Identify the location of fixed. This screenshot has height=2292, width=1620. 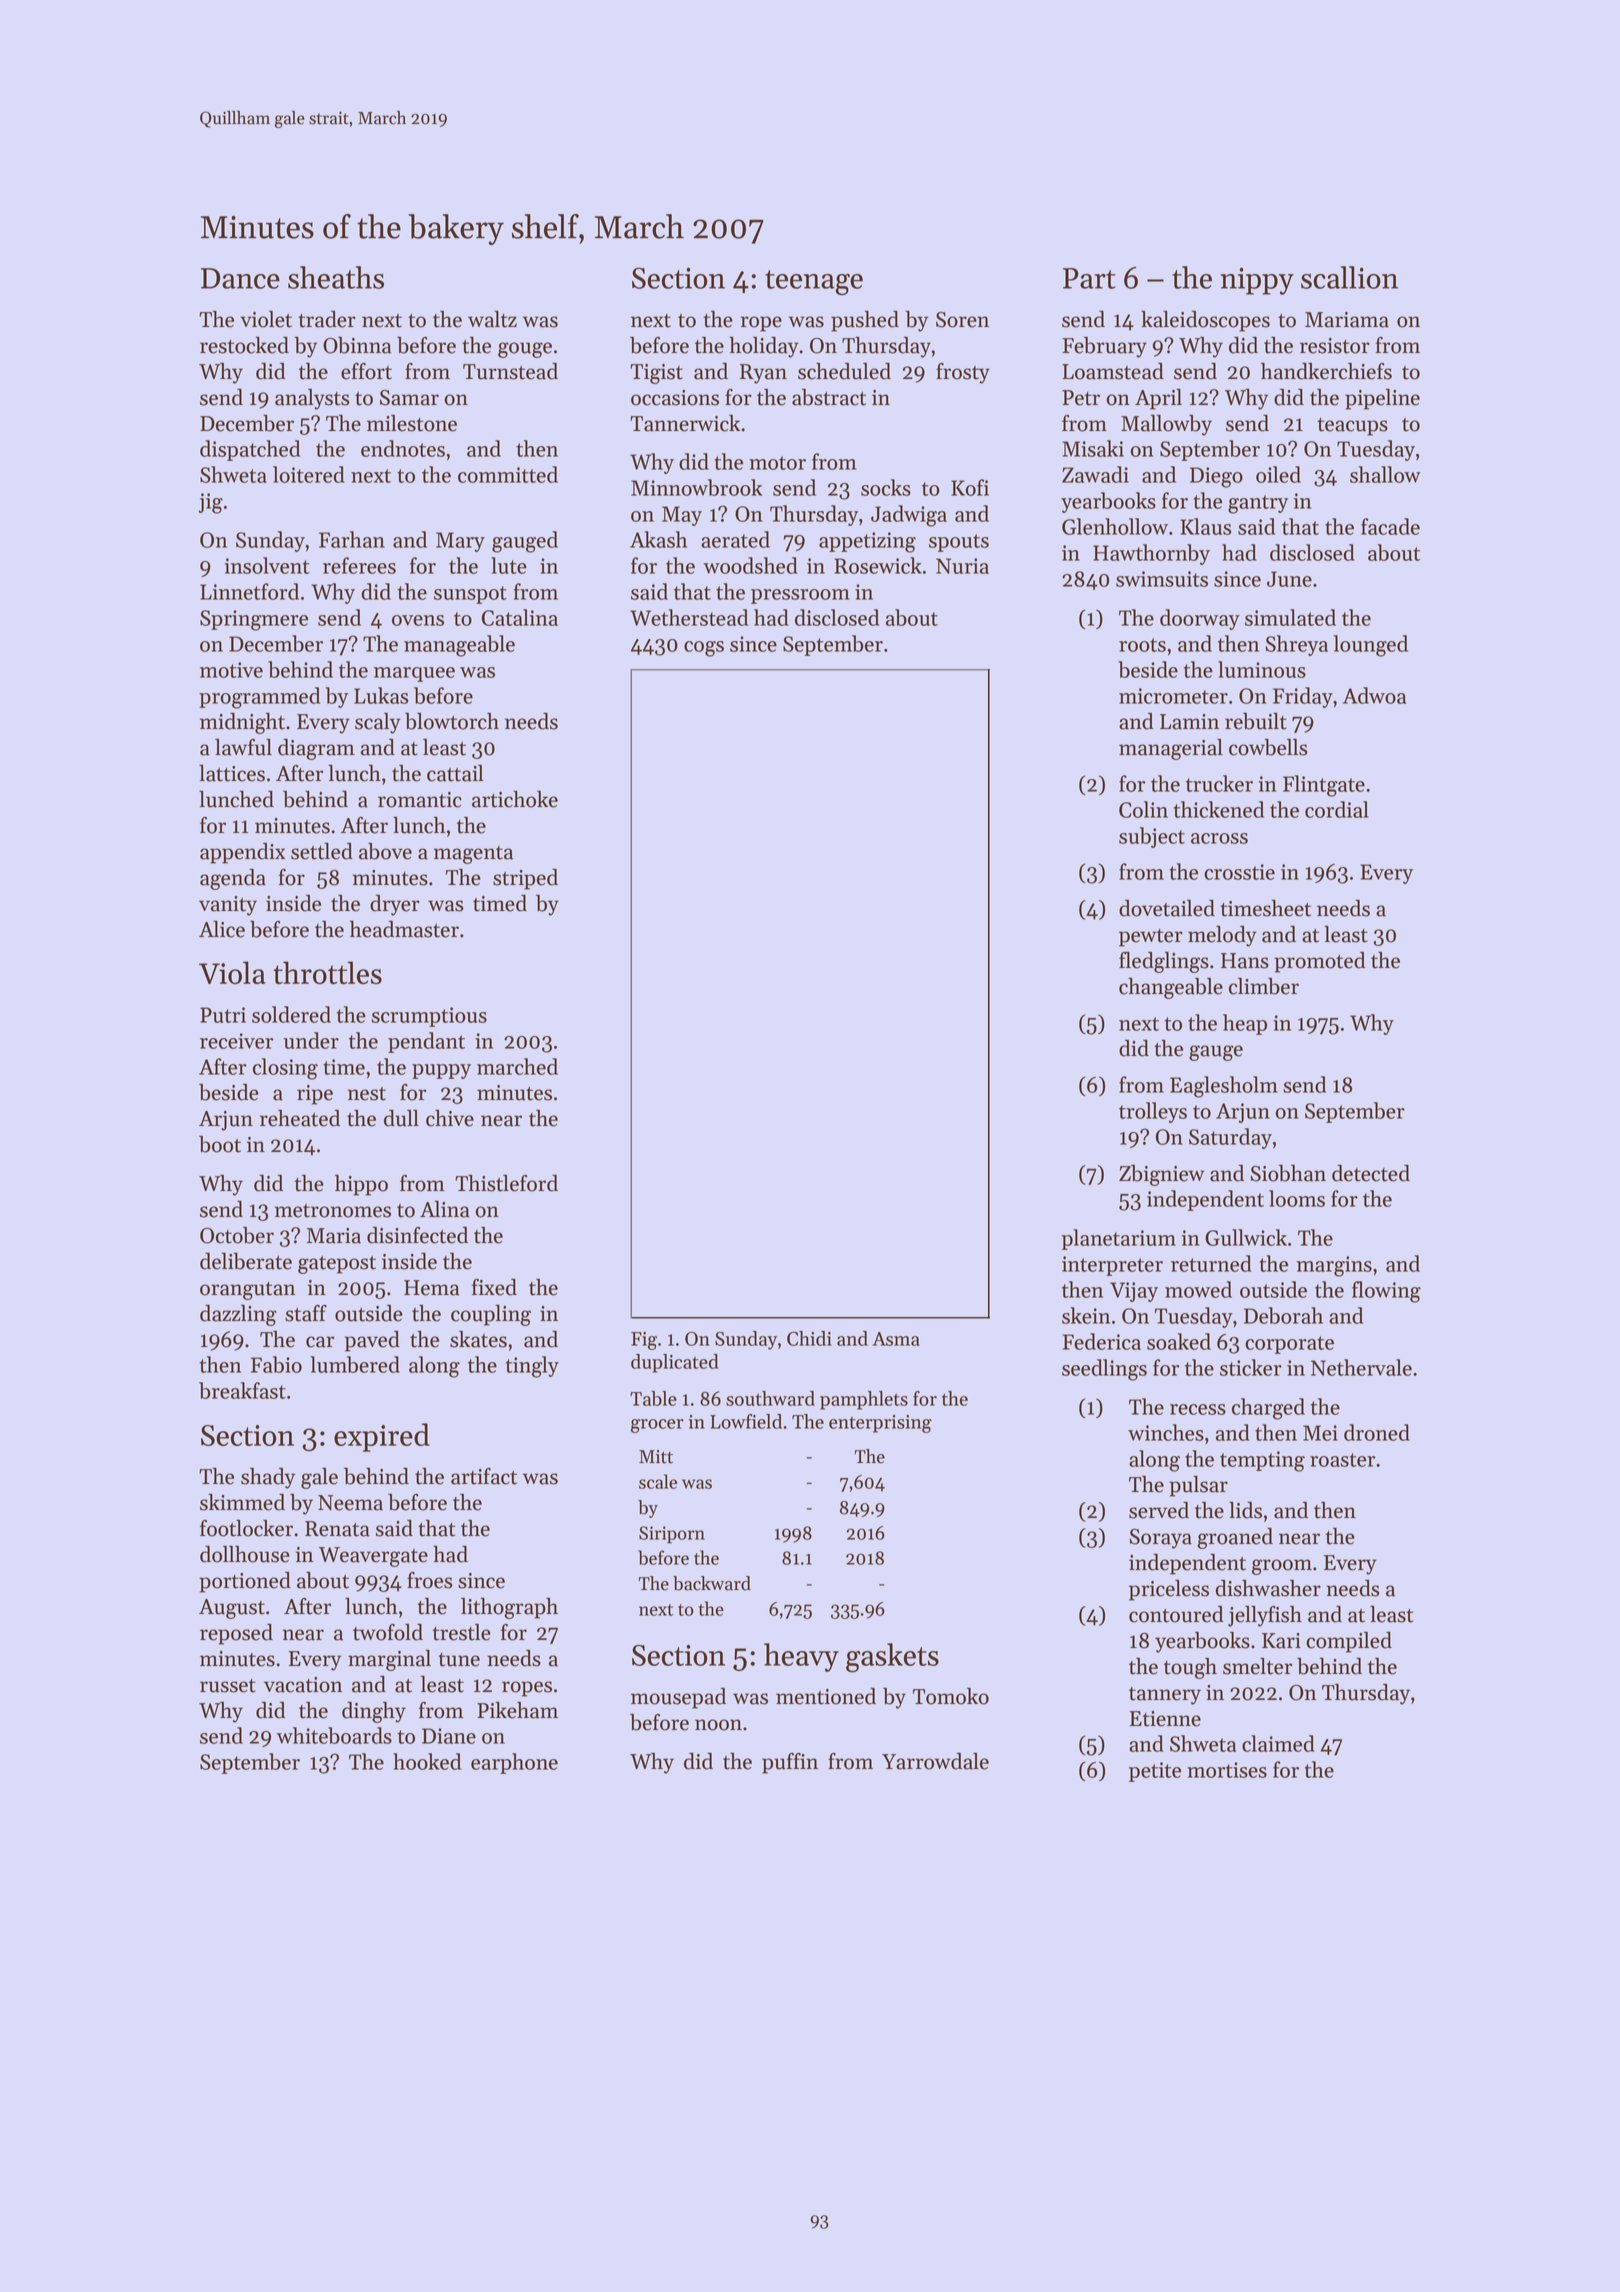
(494, 1287).
